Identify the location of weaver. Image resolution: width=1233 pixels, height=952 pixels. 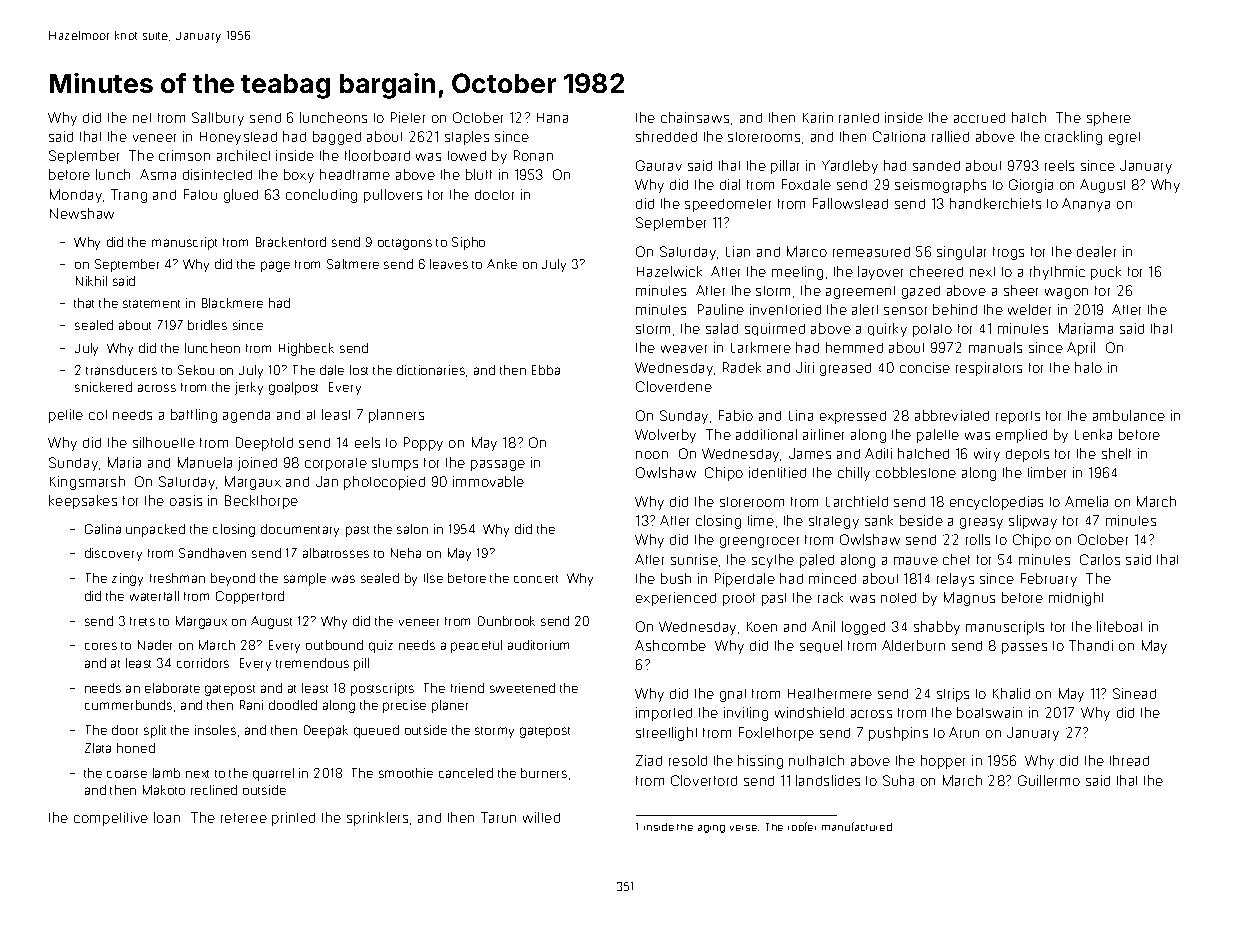
(684, 349).
